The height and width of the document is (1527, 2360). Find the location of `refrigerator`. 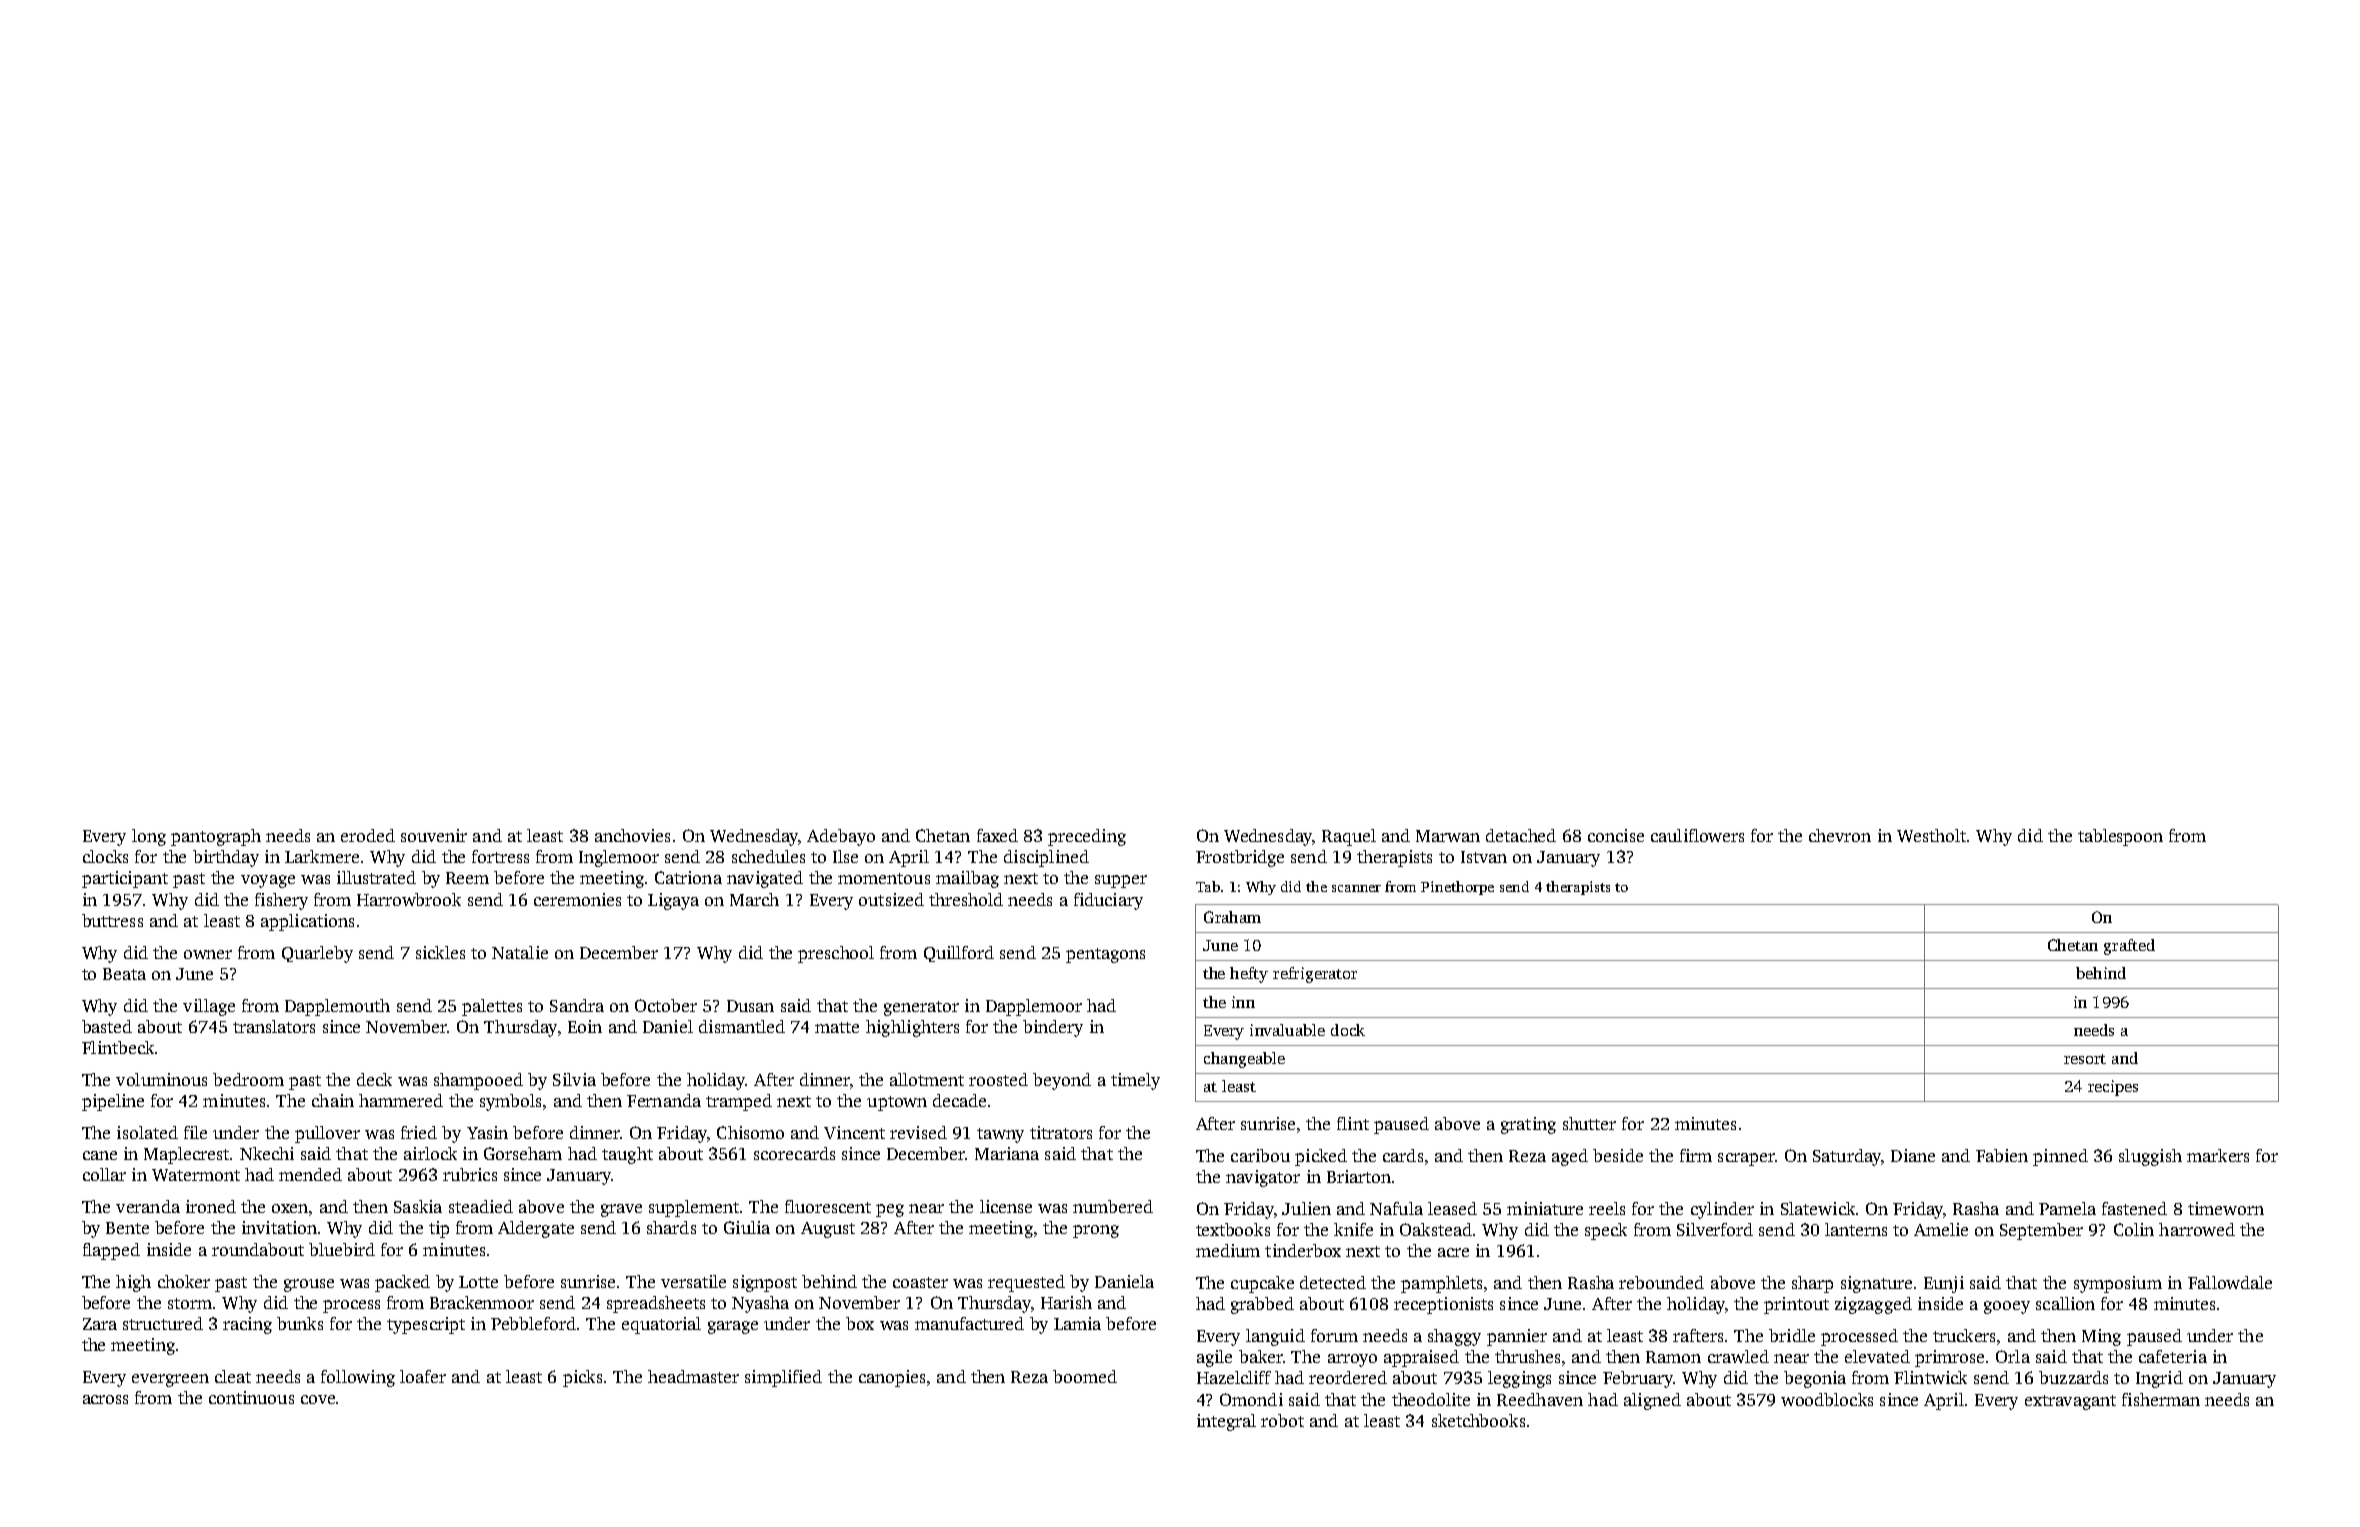

refrigerator is located at coordinates (1315, 975).
